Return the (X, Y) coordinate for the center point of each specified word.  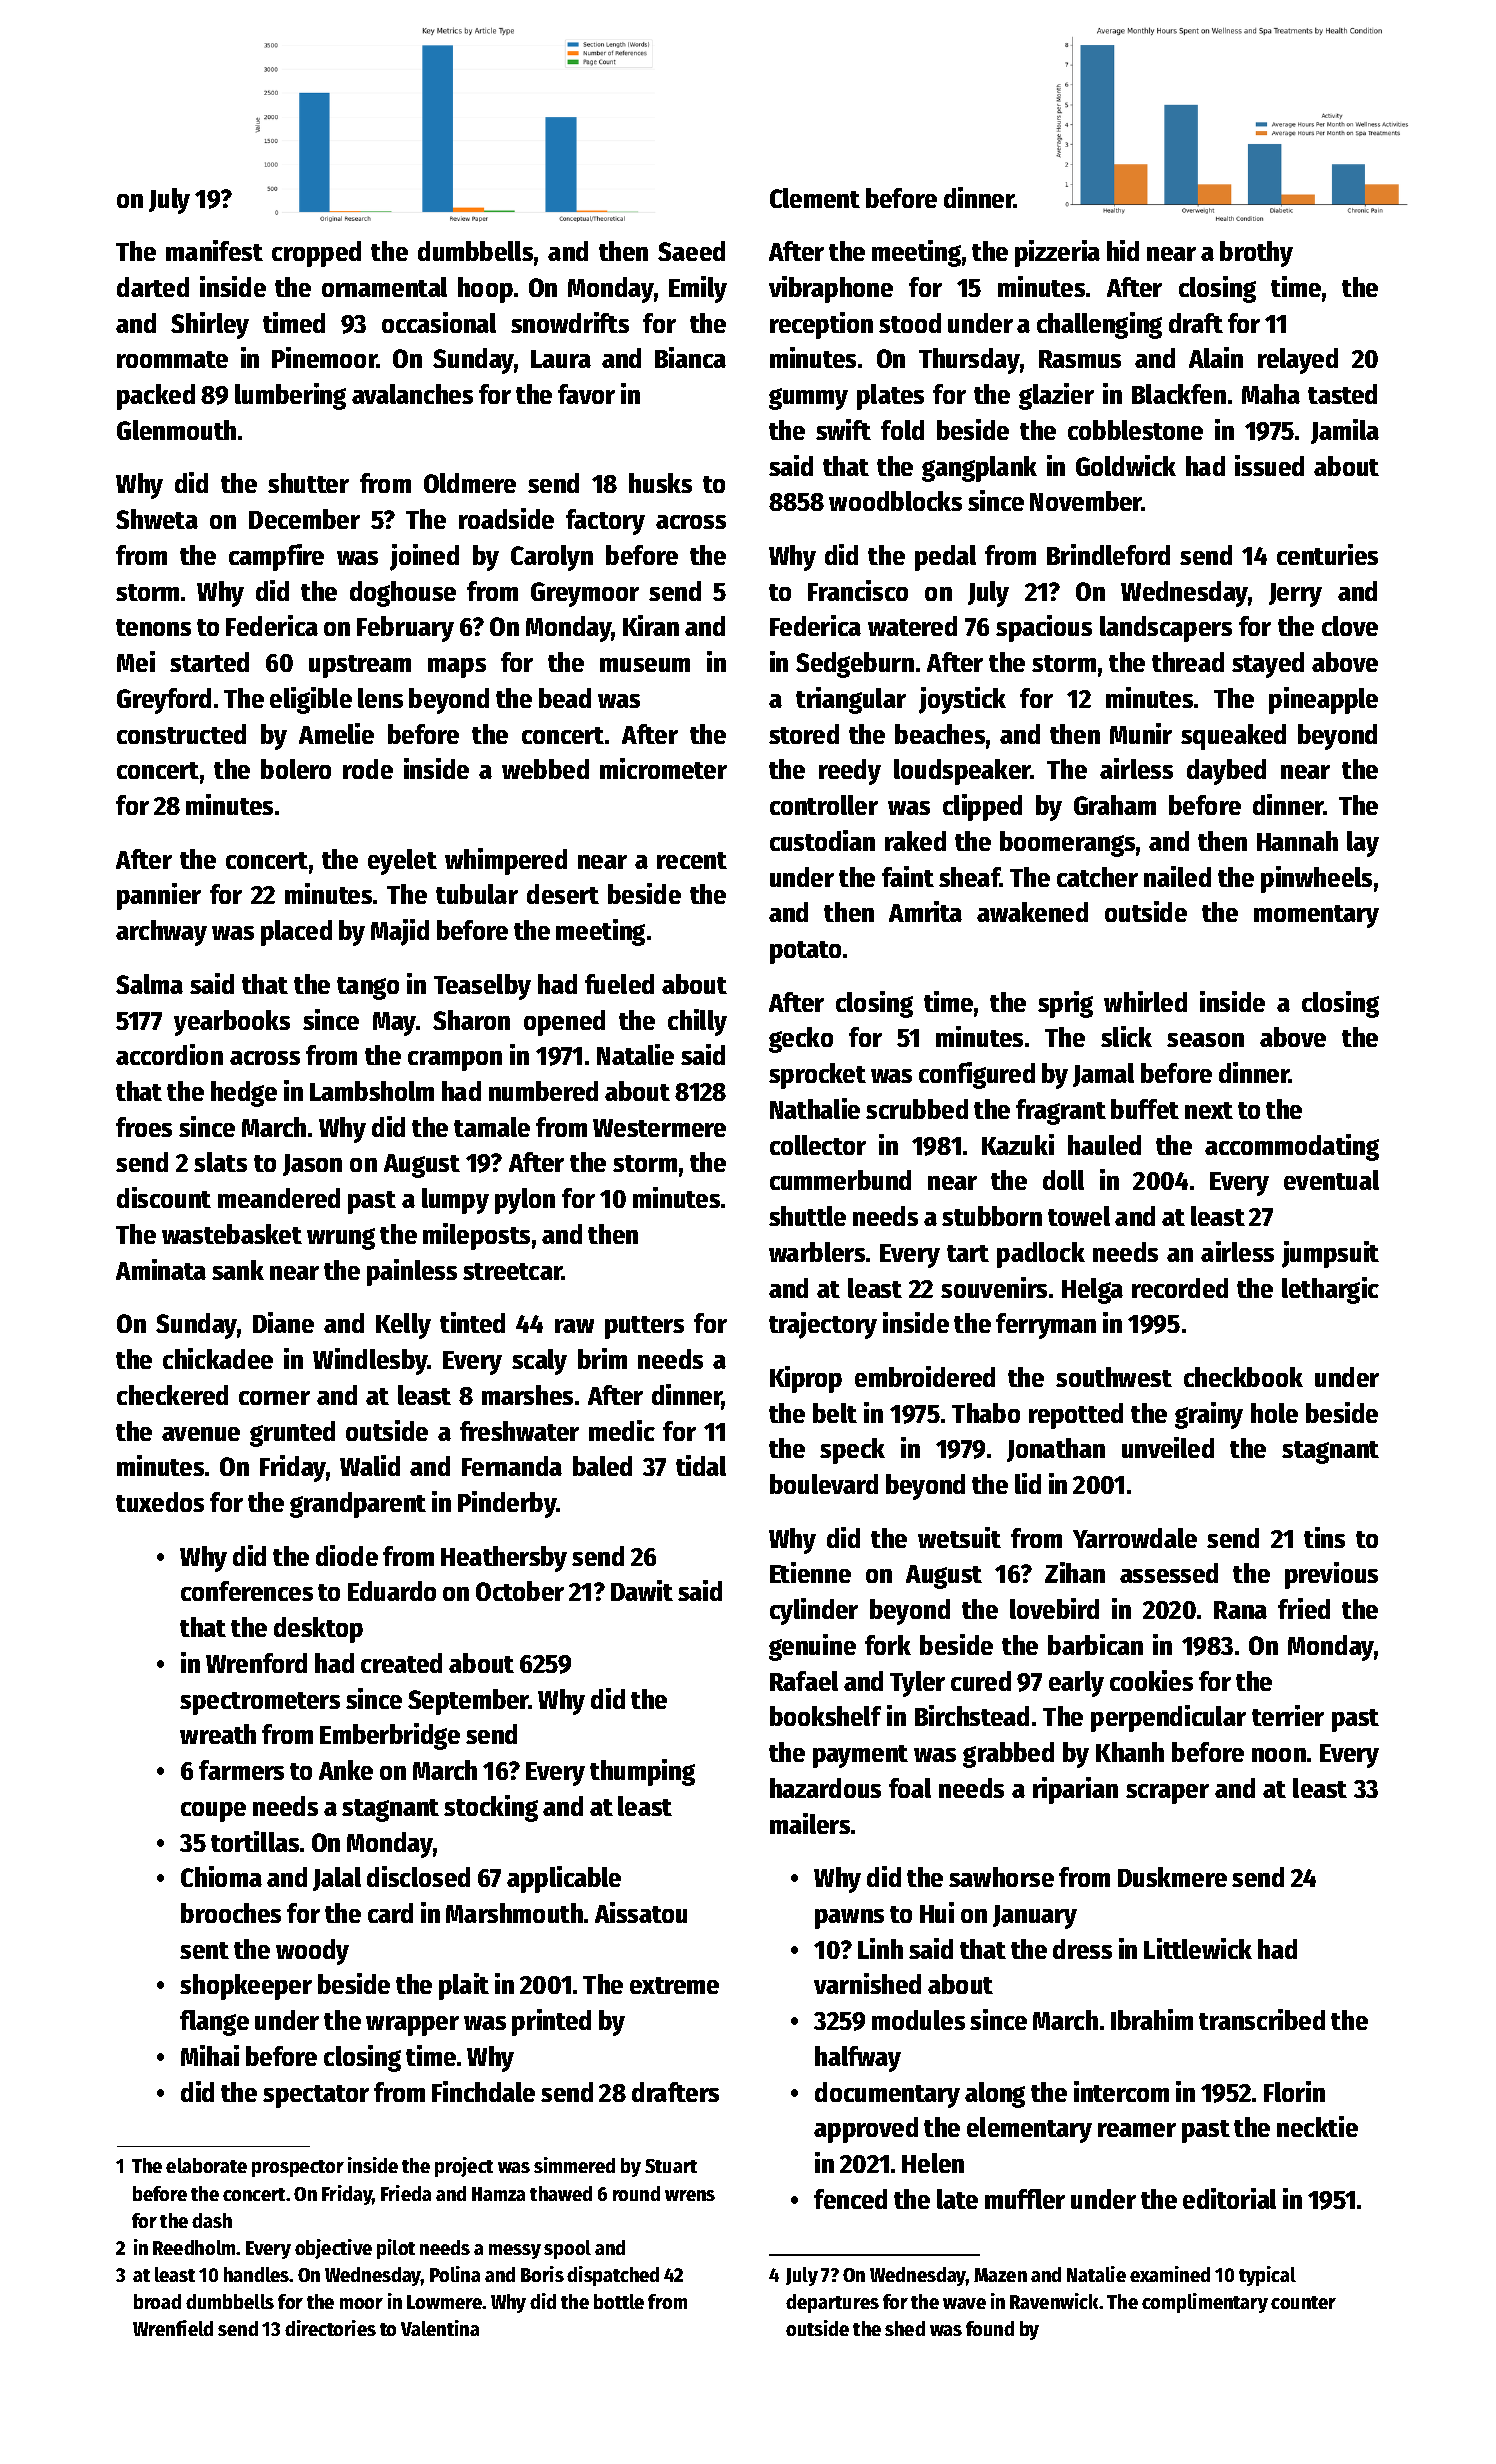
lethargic (1330, 1290)
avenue (201, 1434)
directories (330, 2328)
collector (818, 1145)
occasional (439, 322)
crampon (455, 1061)
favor (586, 394)
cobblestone (1135, 430)
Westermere (659, 1128)
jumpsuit (1330, 1254)
